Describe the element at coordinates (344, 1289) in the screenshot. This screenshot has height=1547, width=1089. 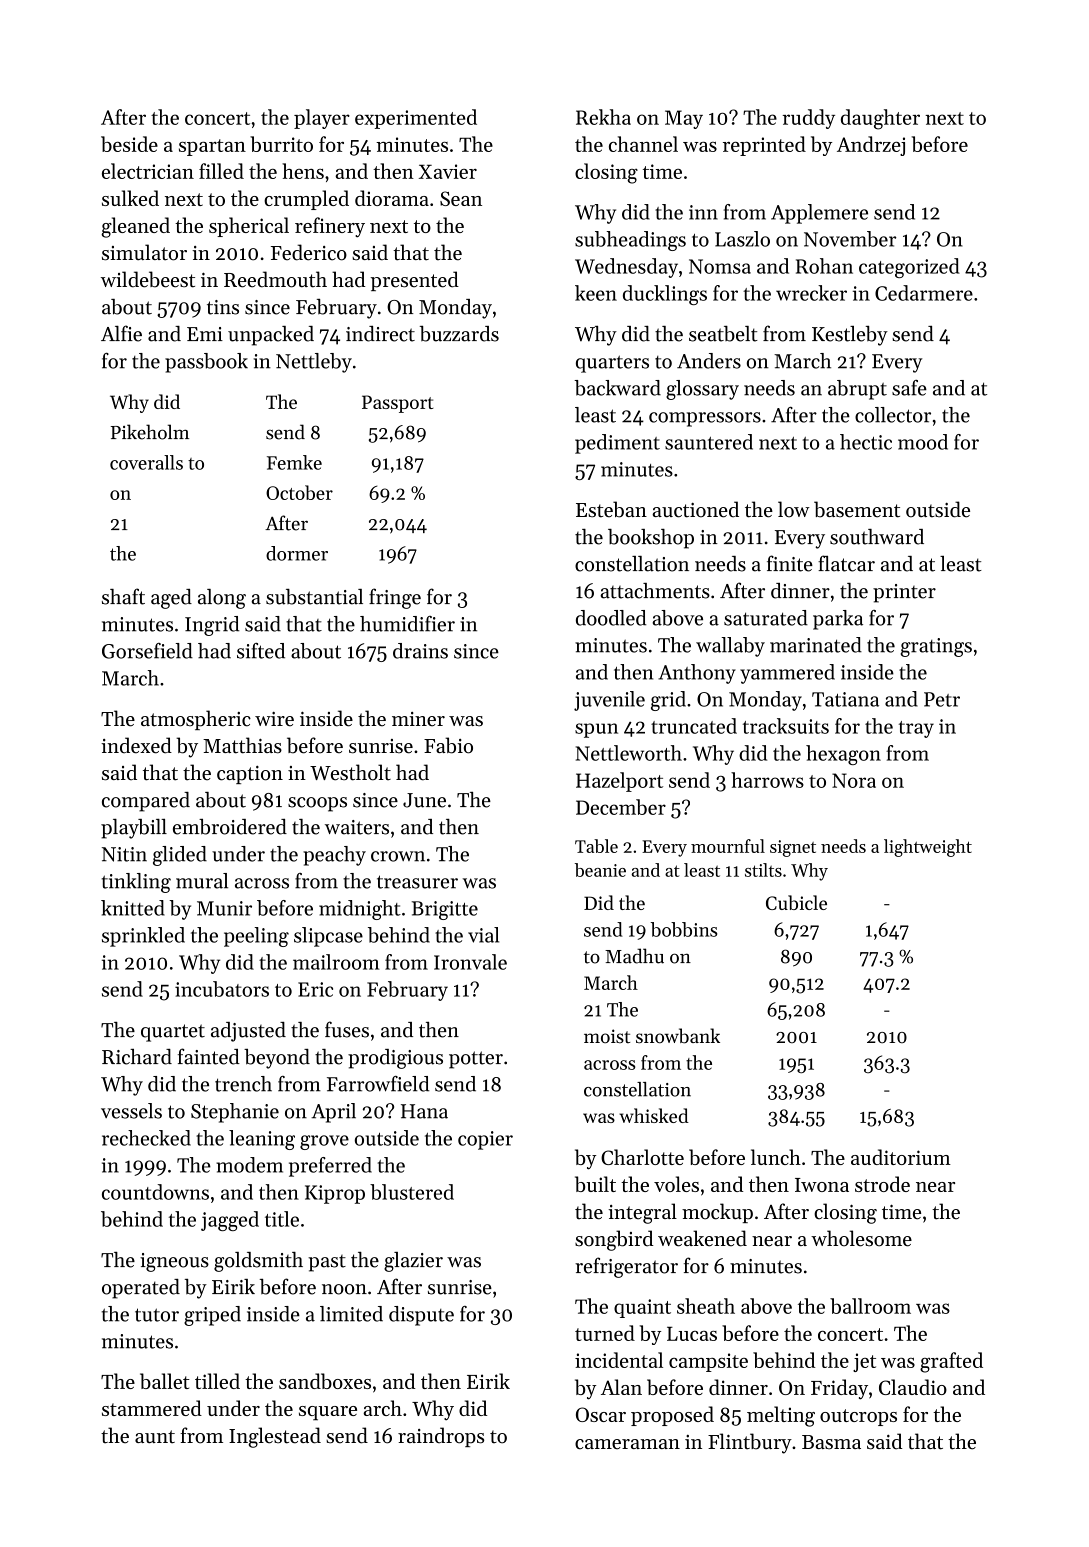
I see `noon` at that location.
